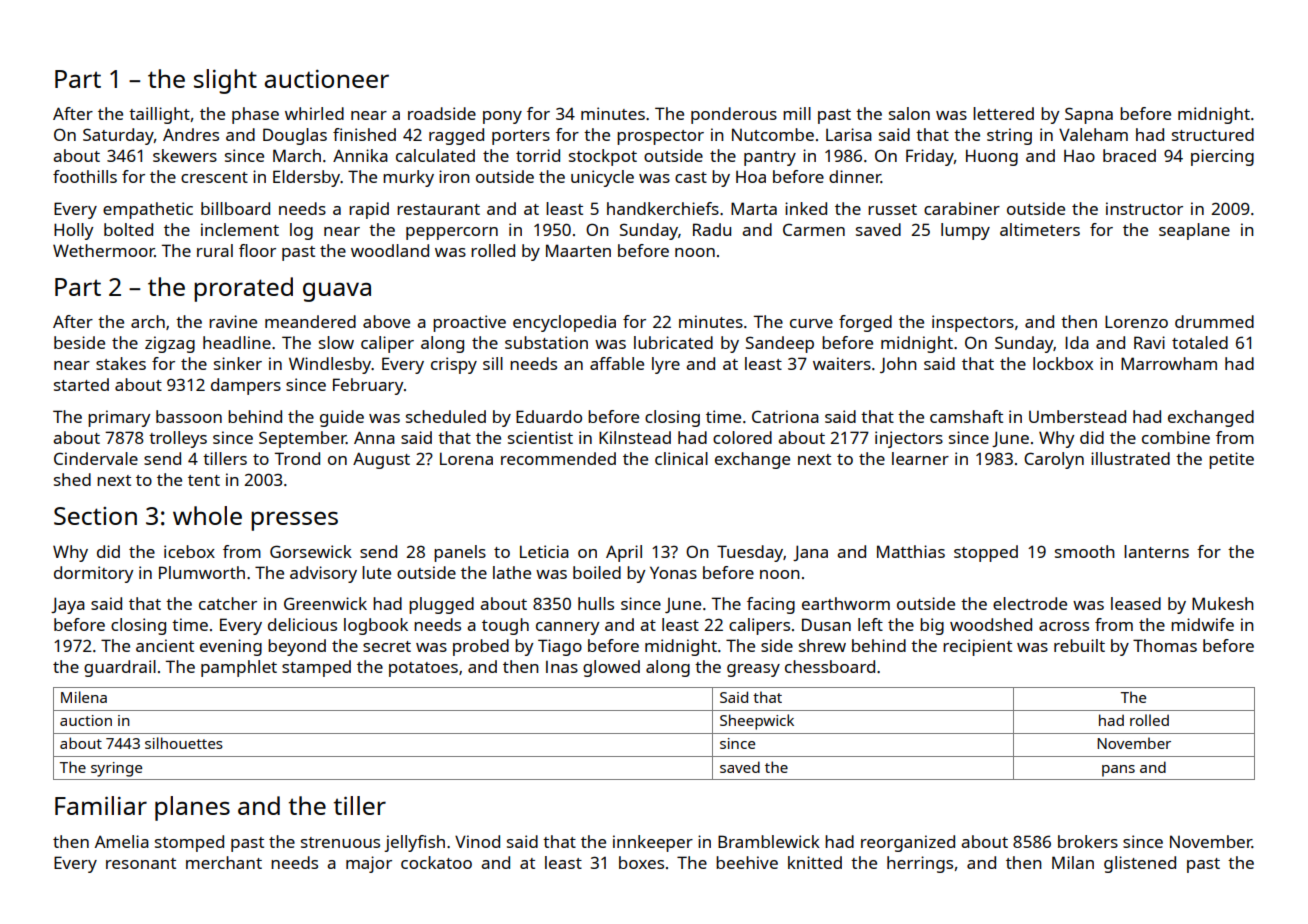  What do you see at coordinates (141, 863) in the screenshot?
I see `resonant` at bounding box center [141, 863].
